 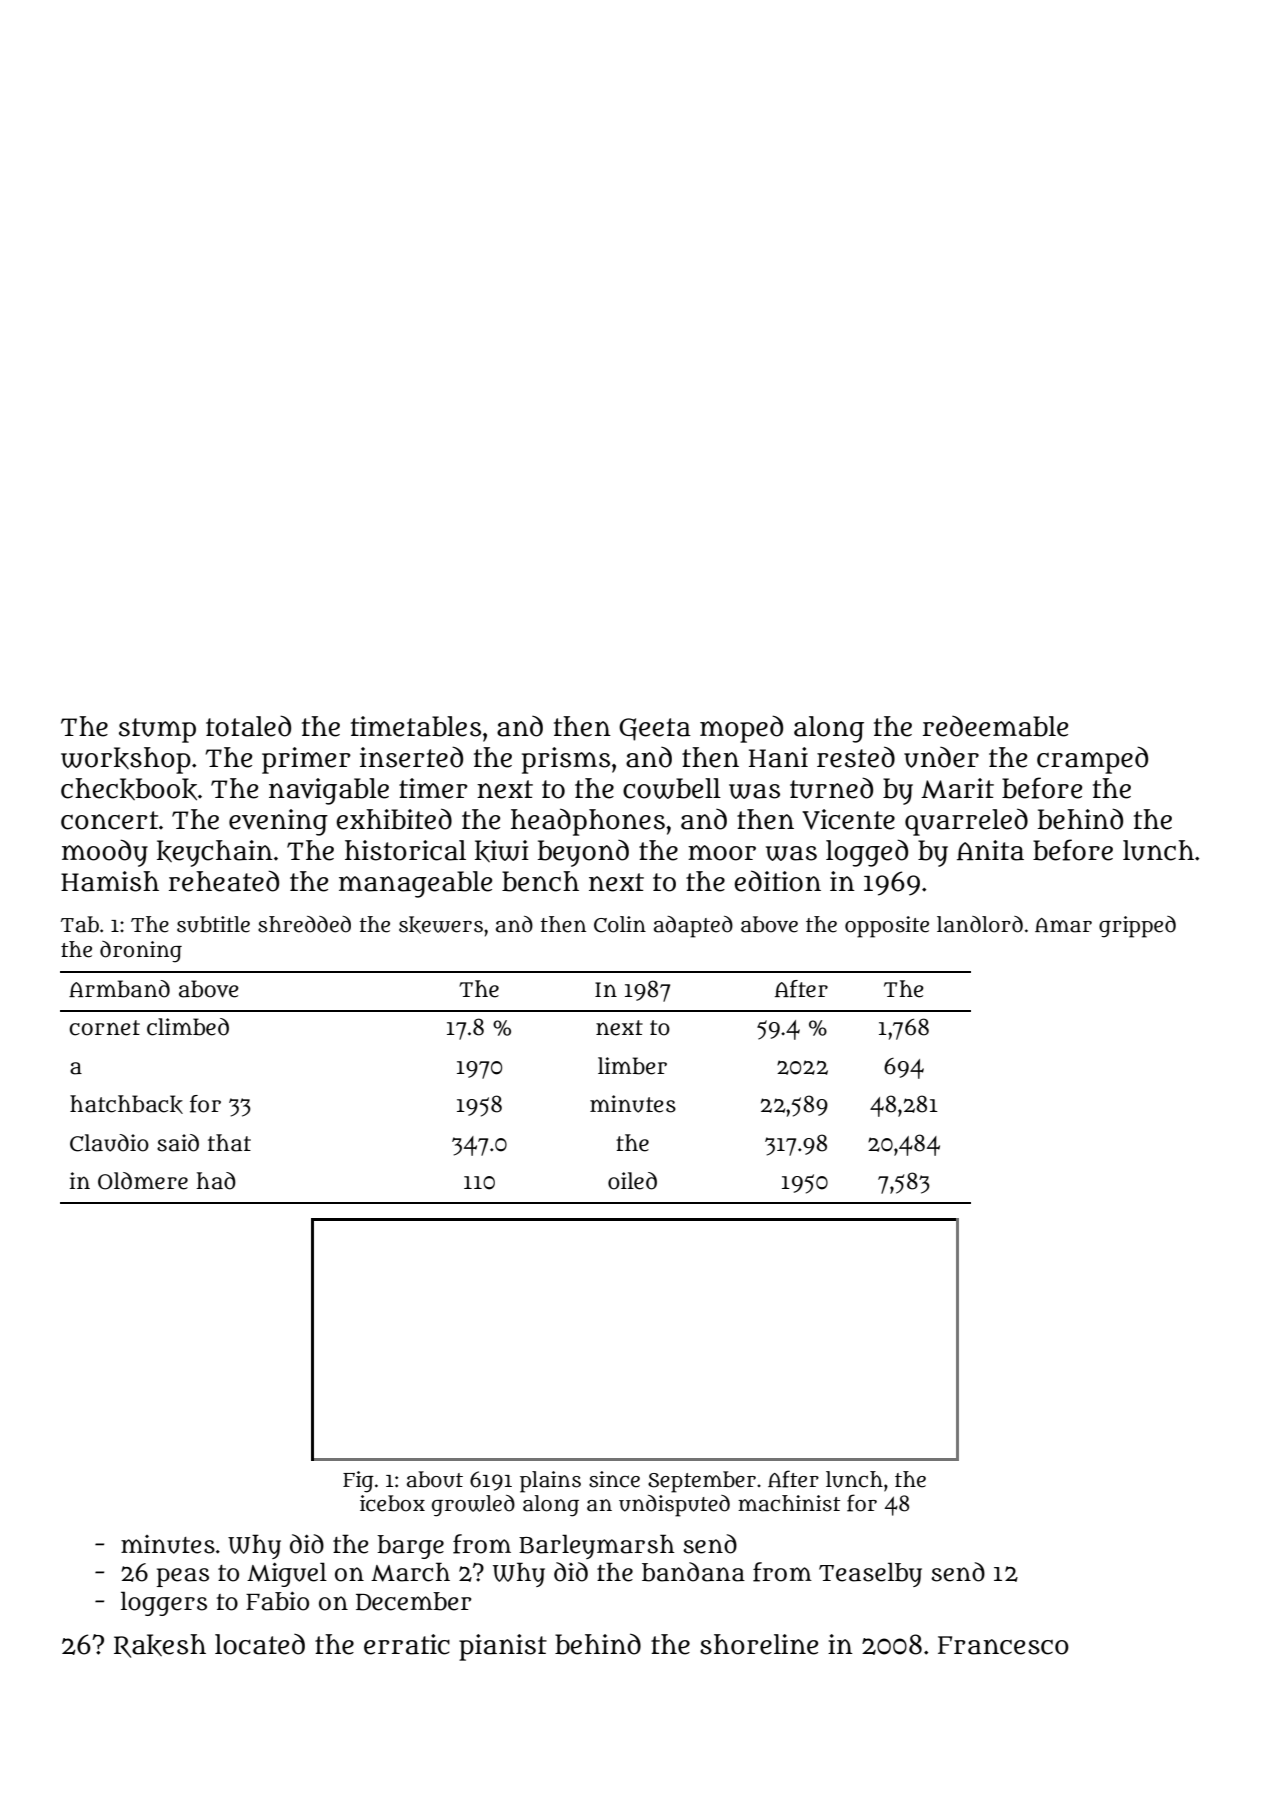 What do you see at coordinates (789, 1503) in the page?
I see `machinist` at bounding box center [789, 1503].
